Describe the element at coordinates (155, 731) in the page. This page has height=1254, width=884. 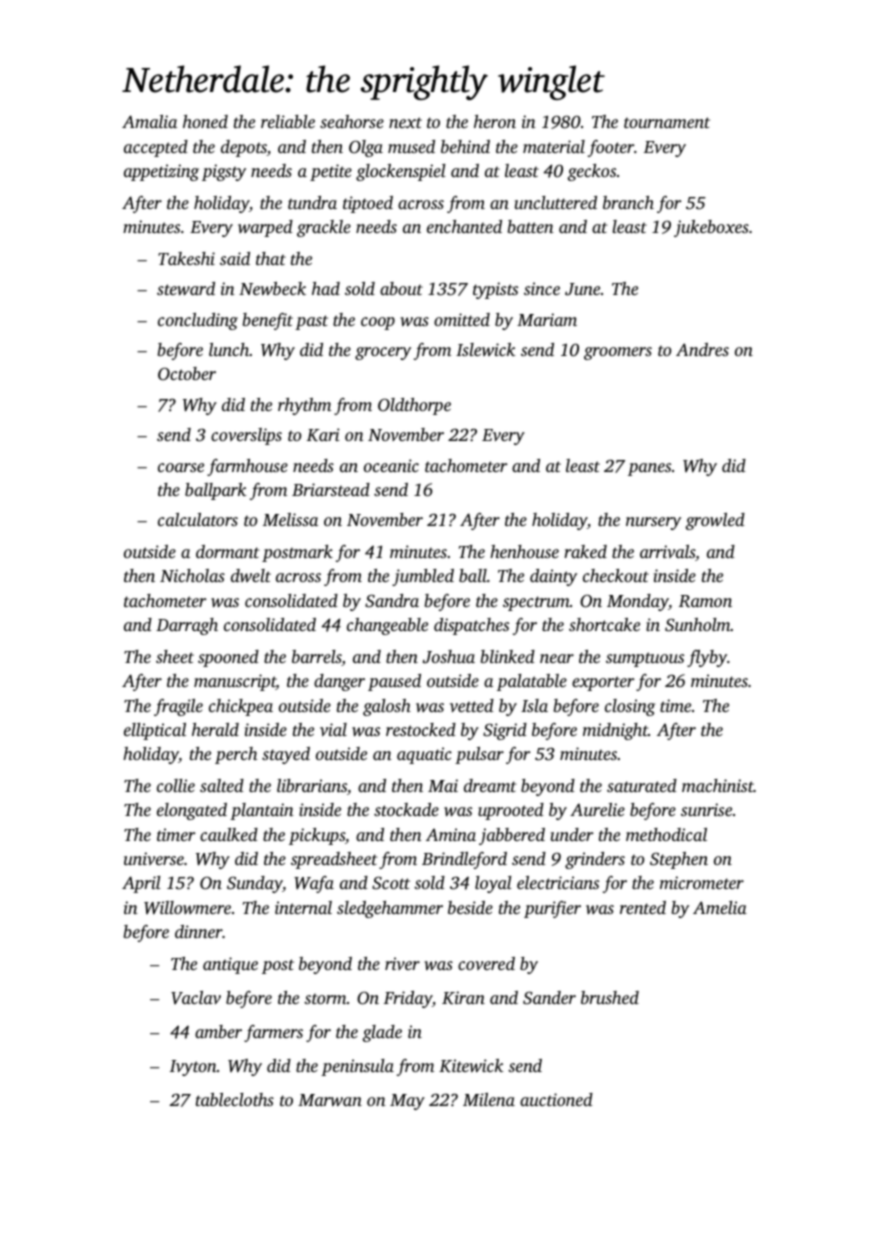
I see `elliptical` at that location.
